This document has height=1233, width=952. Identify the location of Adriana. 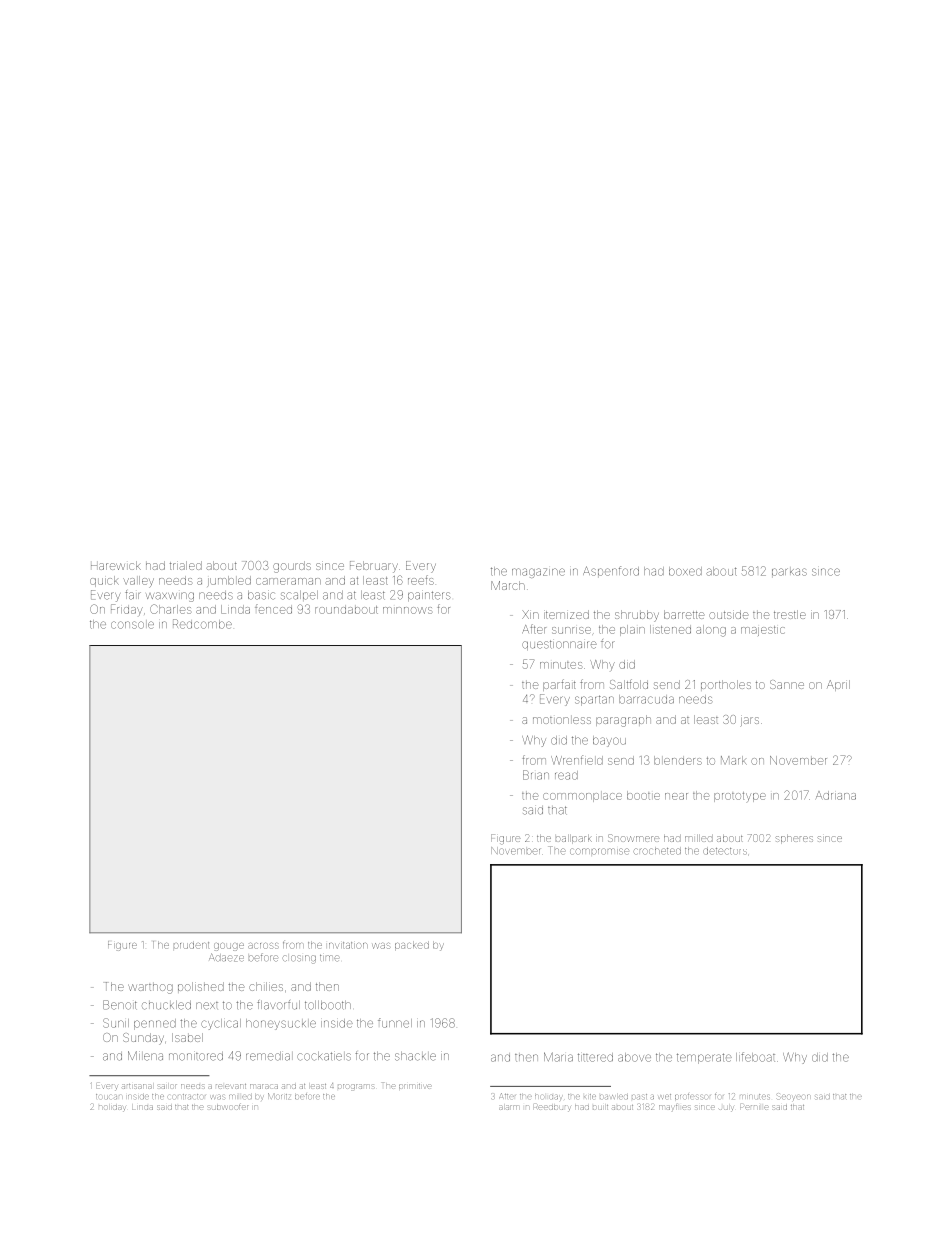
(836, 795).
